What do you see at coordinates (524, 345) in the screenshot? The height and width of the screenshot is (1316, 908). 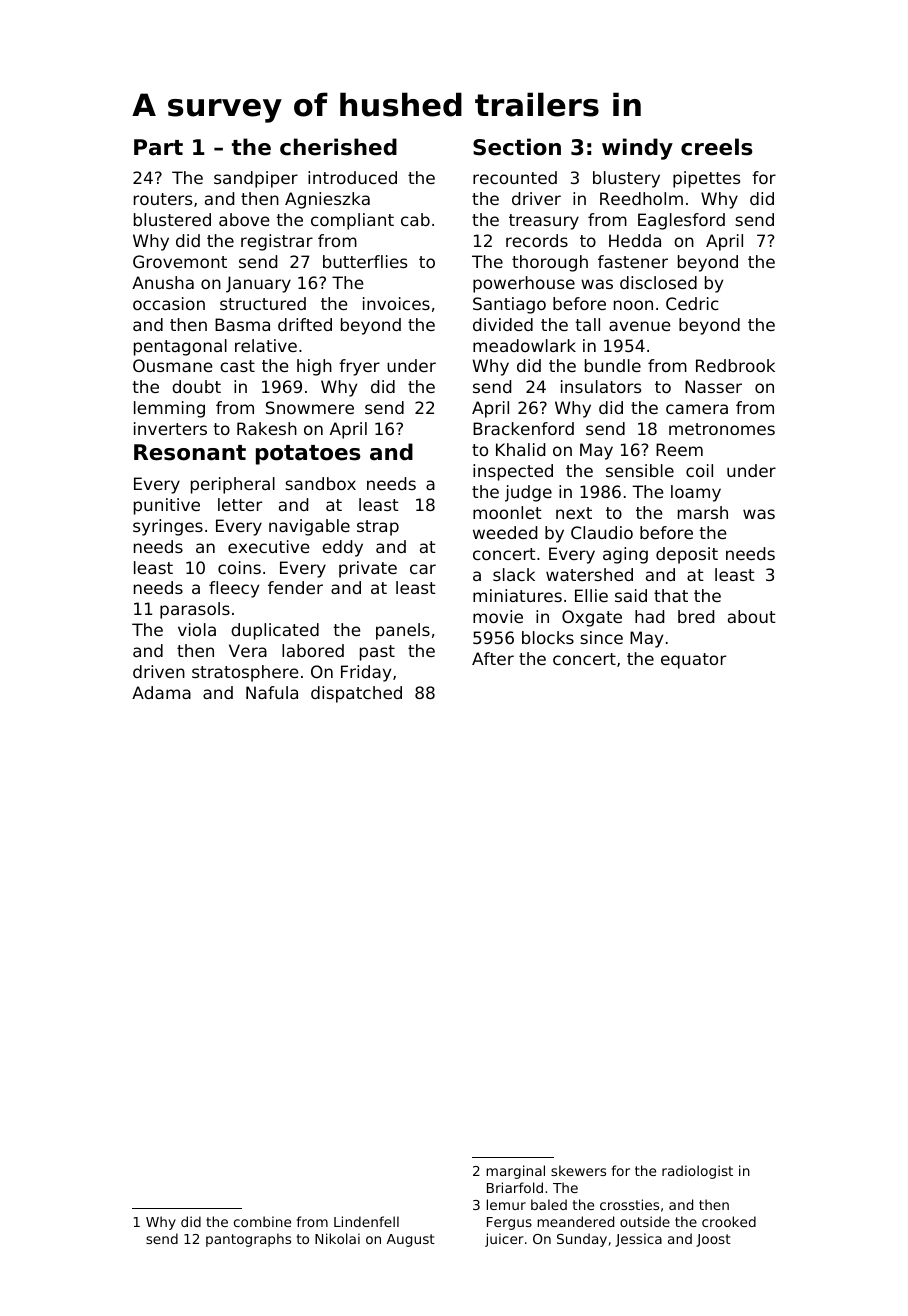 I see `meadowlark` at bounding box center [524, 345].
